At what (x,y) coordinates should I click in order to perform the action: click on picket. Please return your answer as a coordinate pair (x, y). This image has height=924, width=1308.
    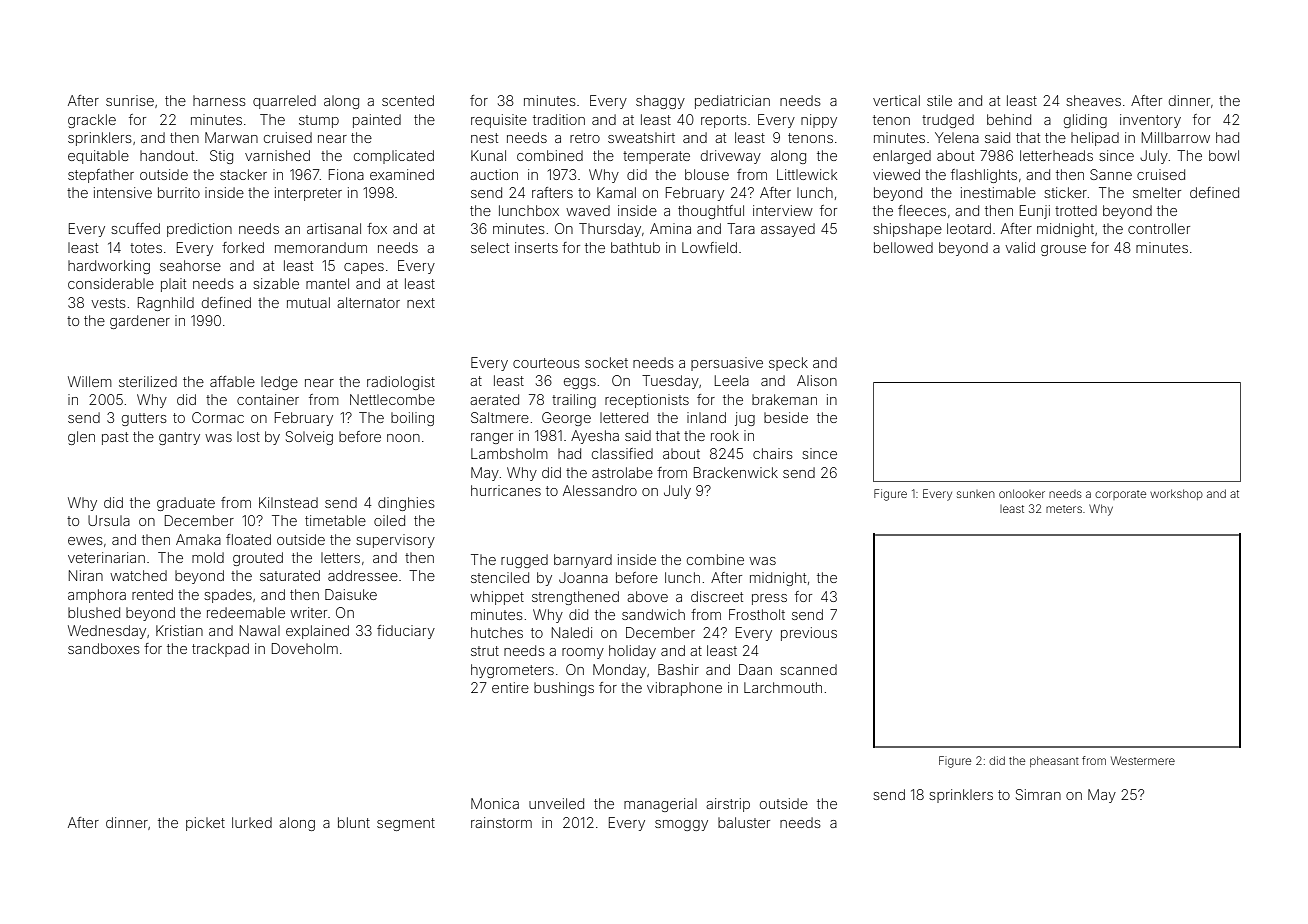
    Looking at the image, I should click on (205, 824).
